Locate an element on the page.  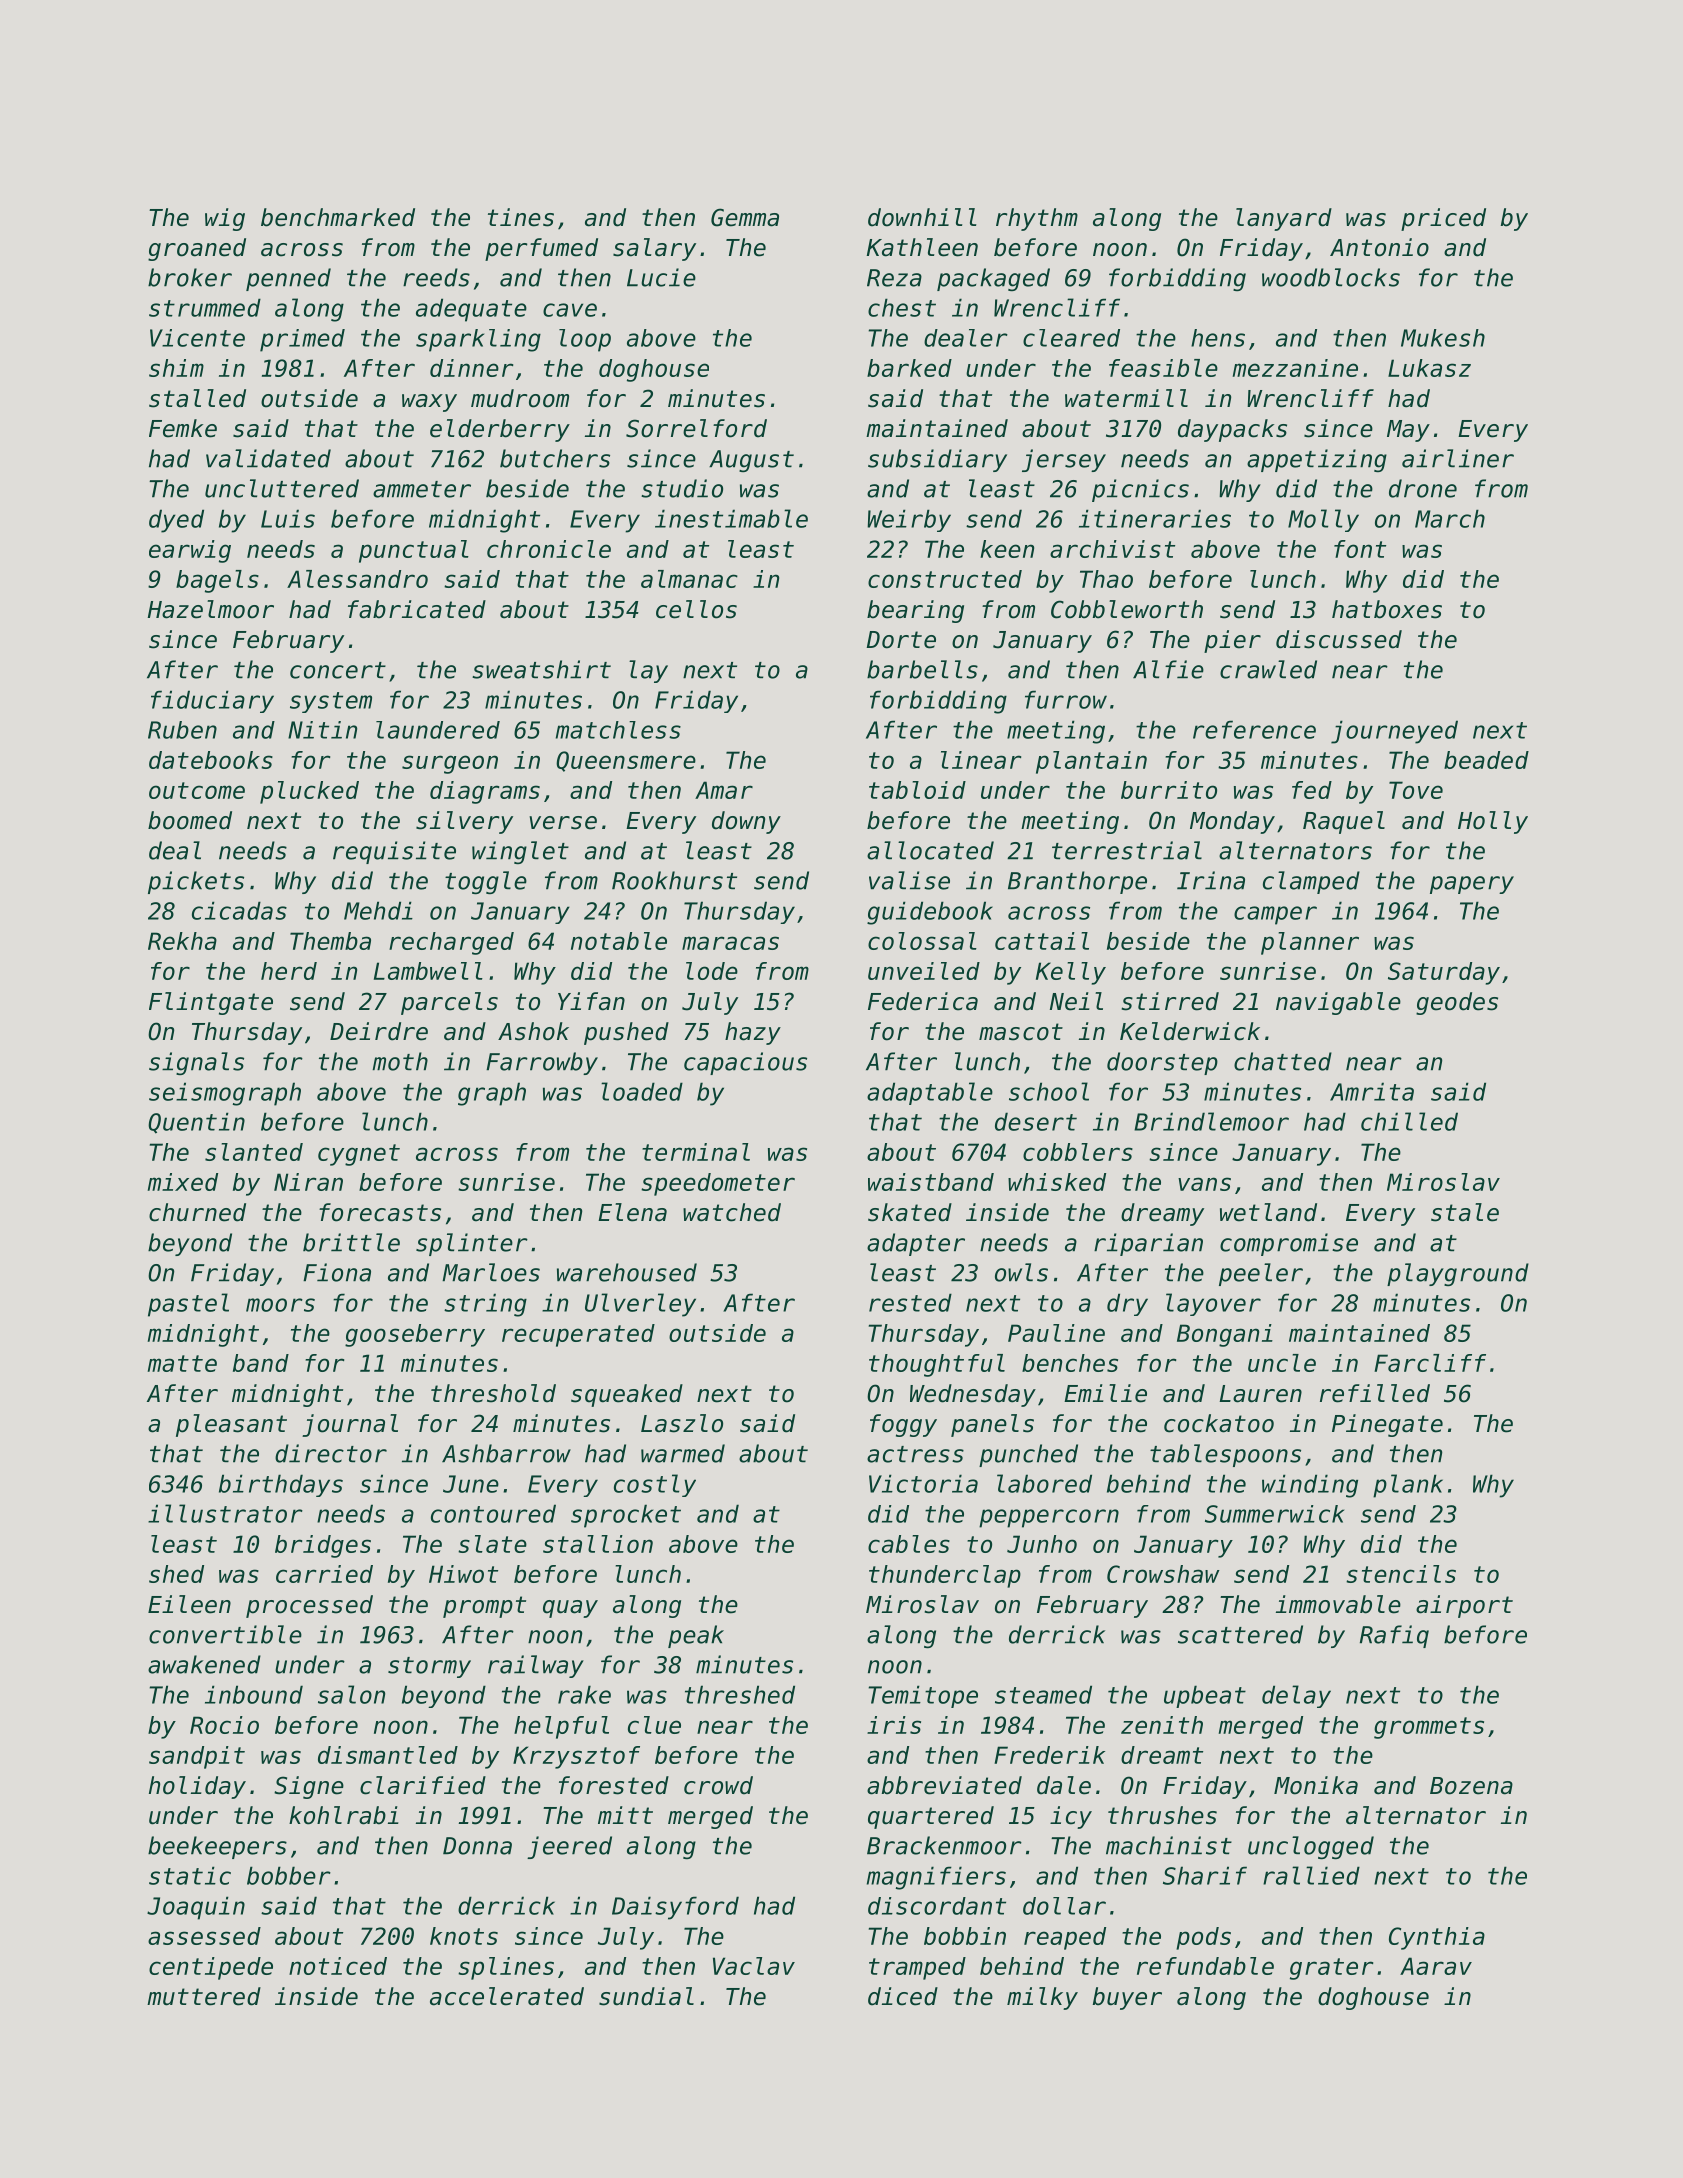
Saturday is located at coordinates (1444, 973).
